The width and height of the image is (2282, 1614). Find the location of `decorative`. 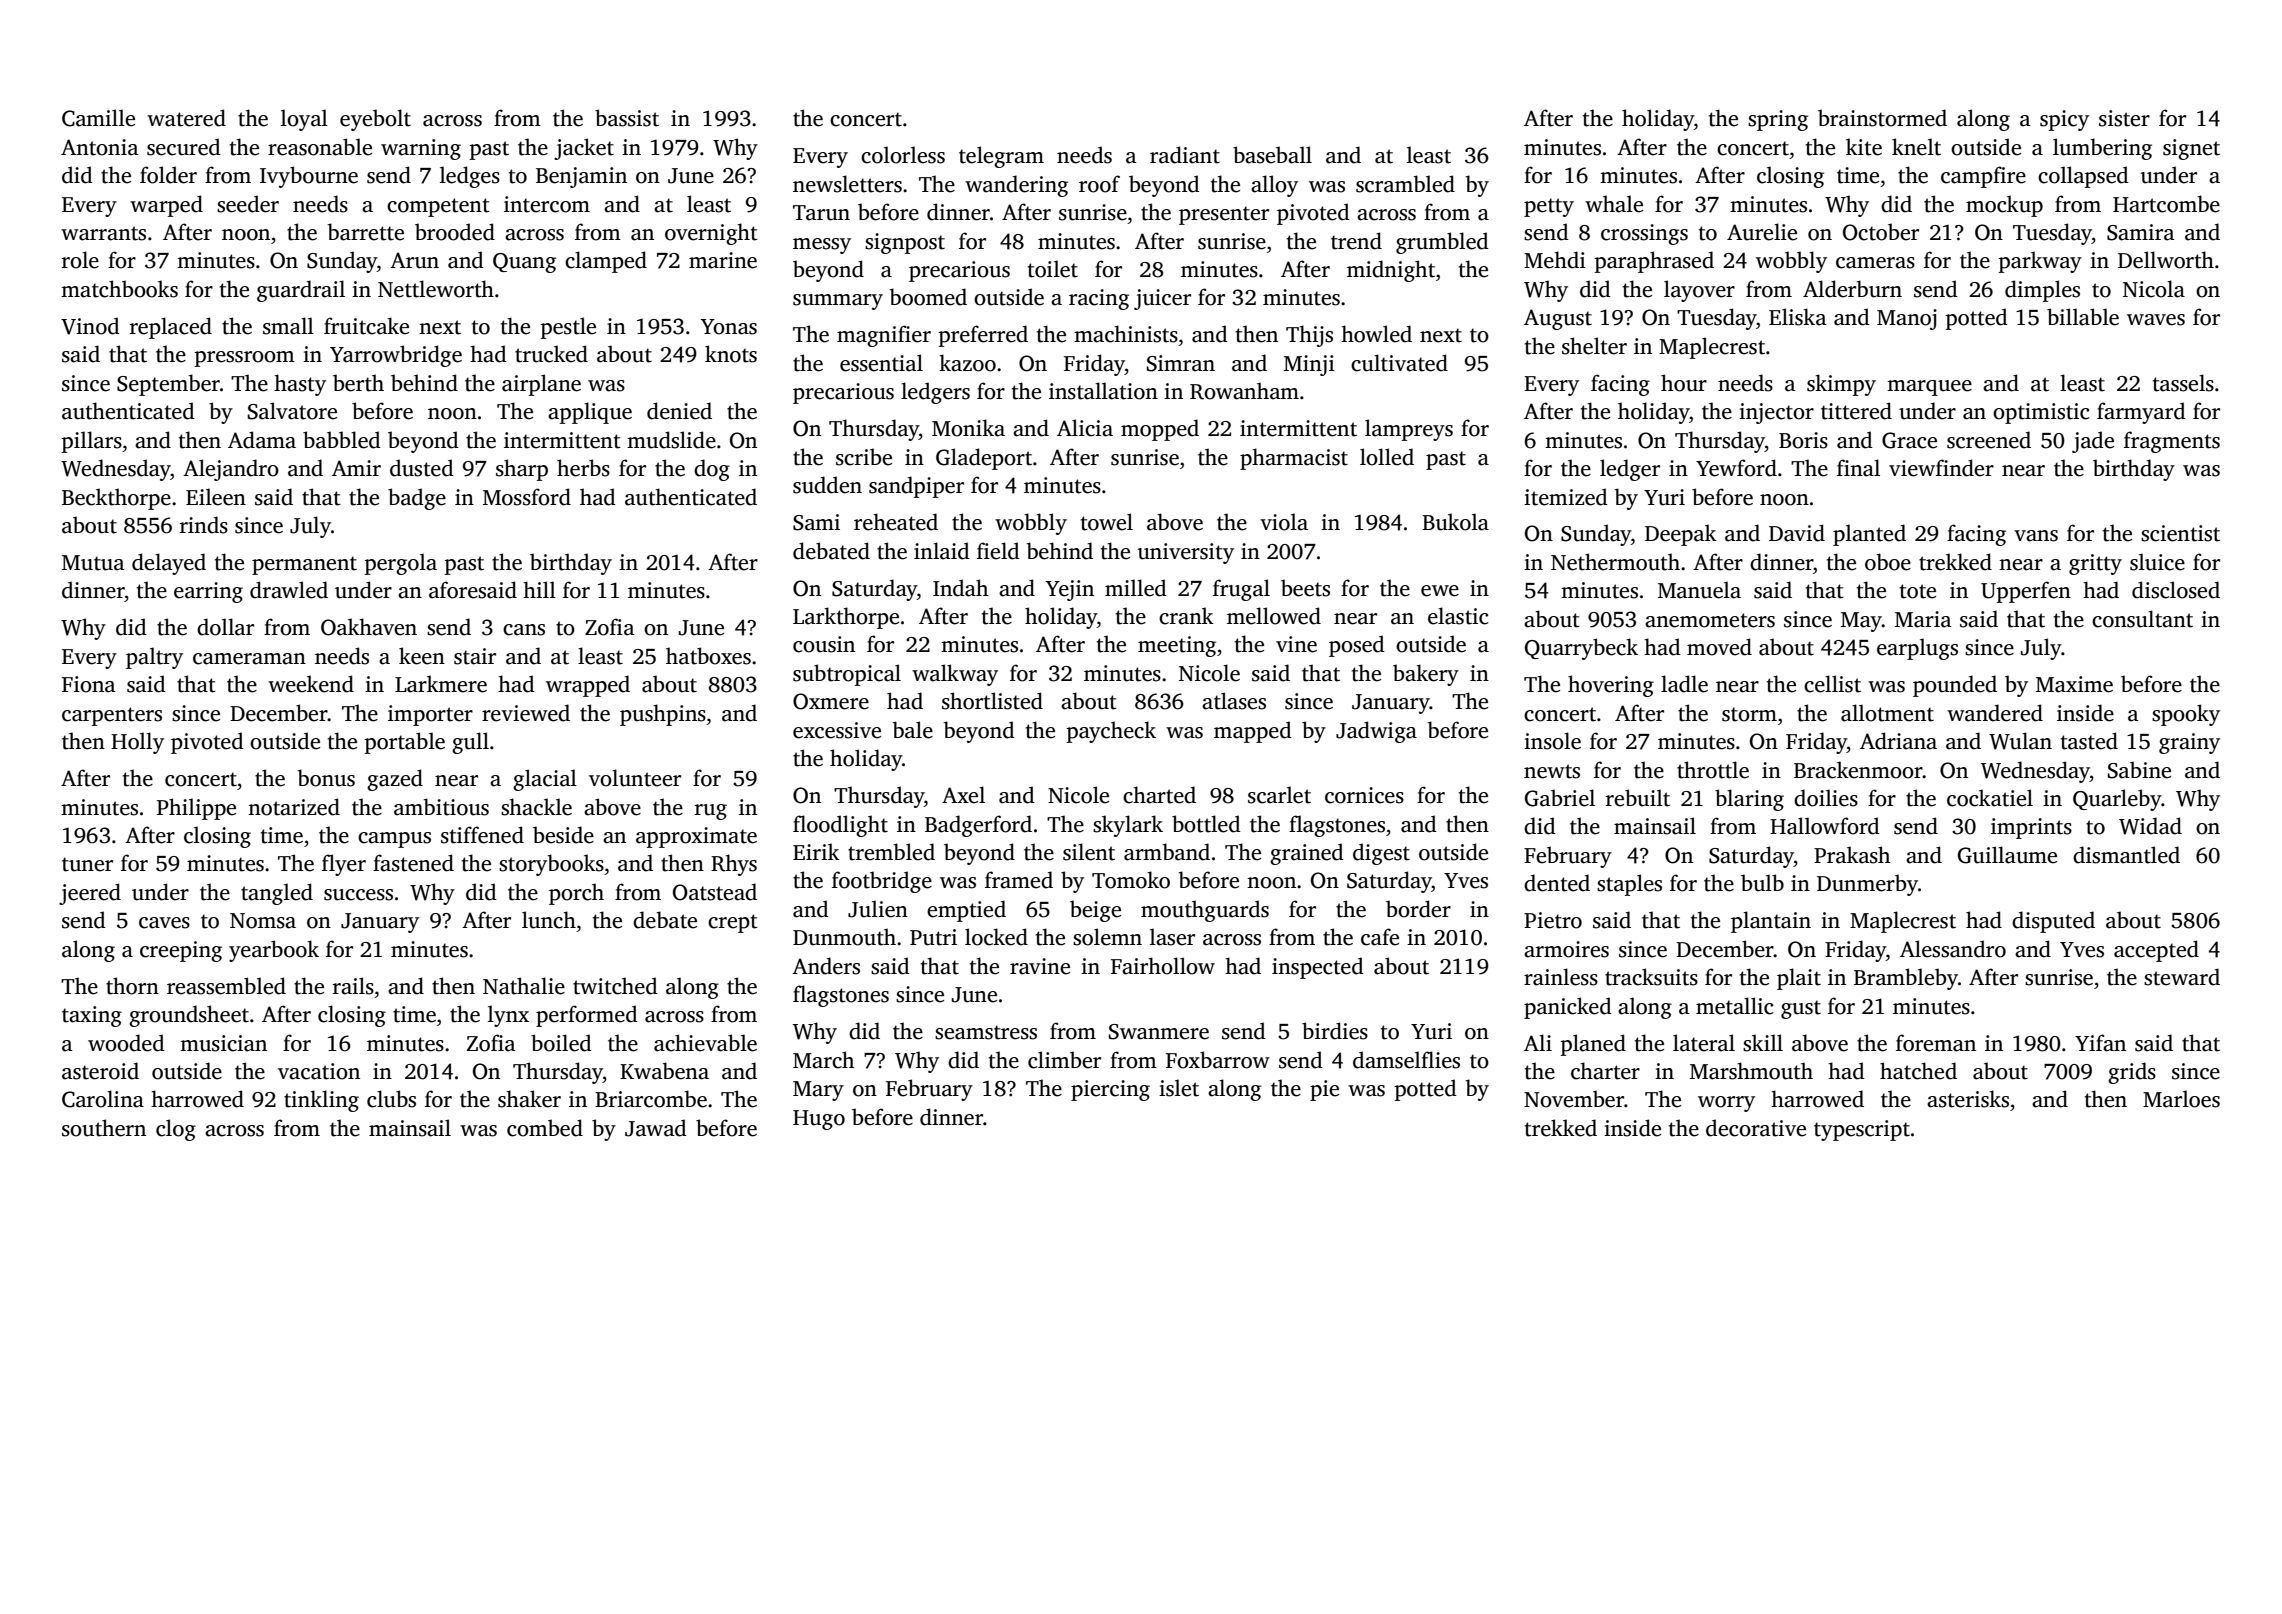

decorative is located at coordinates (1756, 1128).
